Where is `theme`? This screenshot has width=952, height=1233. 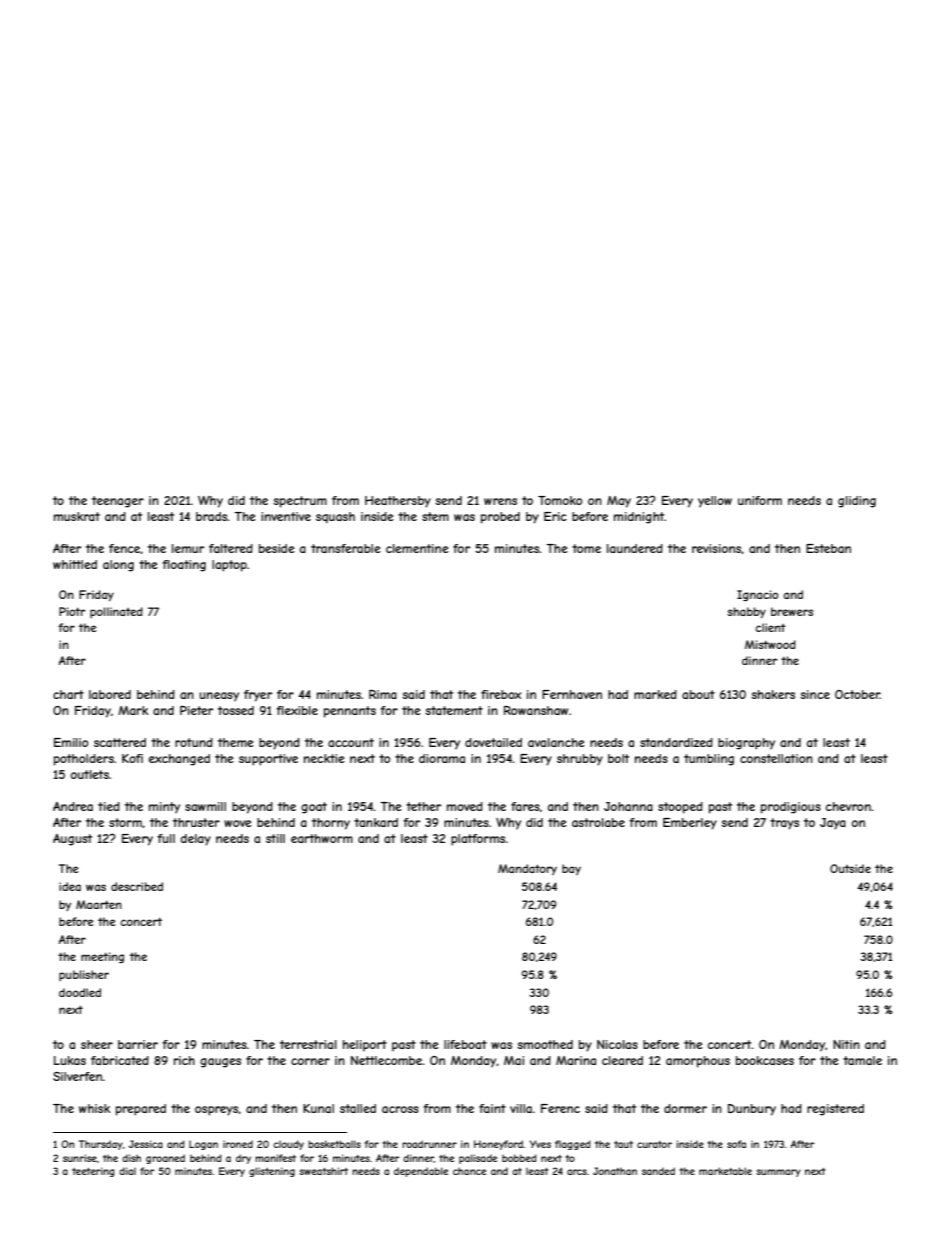
theme is located at coordinates (236, 742).
